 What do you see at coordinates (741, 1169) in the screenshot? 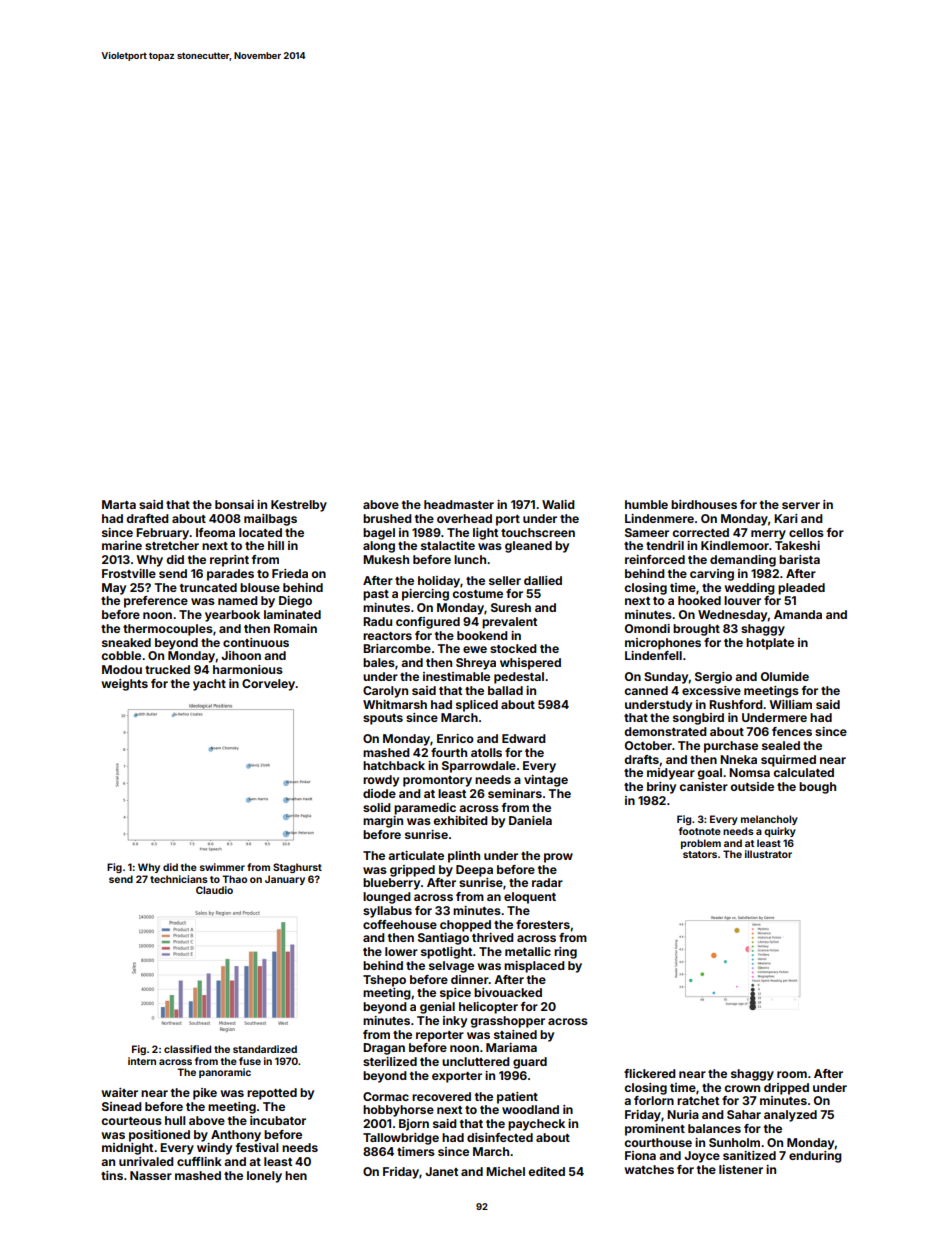
I see `listener` at bounding box center [741, 1169].
